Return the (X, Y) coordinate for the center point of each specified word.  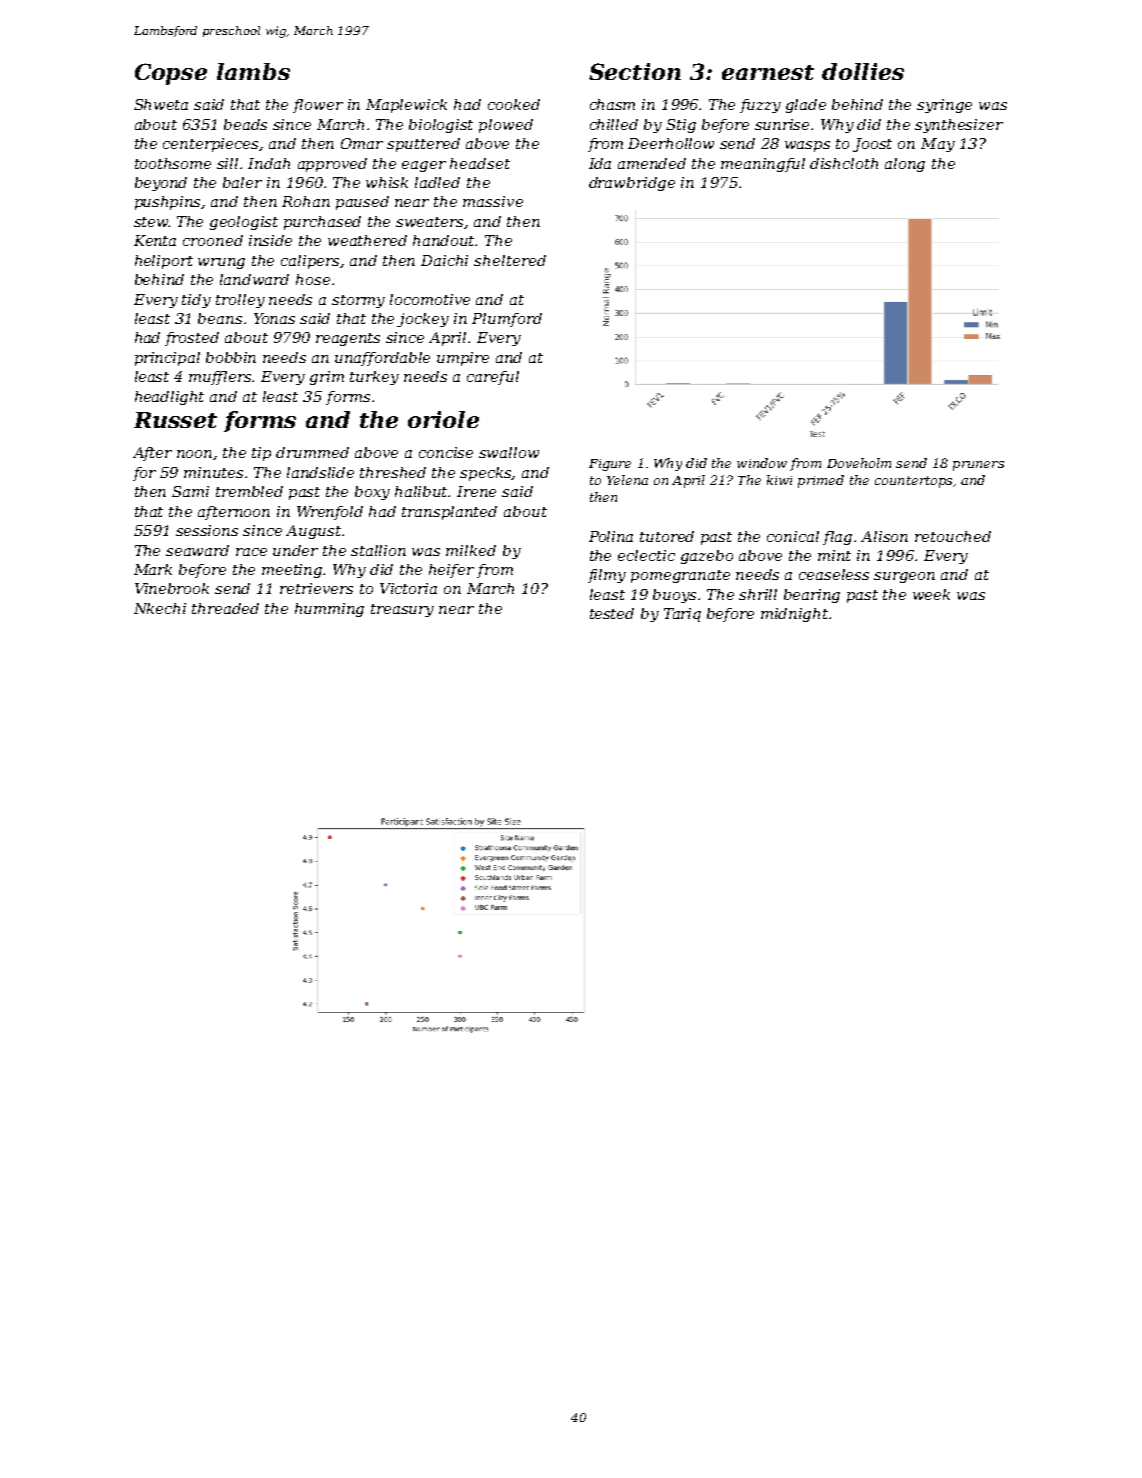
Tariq (682, 615)
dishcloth (844, 163)
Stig (681, 126)
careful (493, 378)
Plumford (507, 320)
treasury (402, 610)
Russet (175, 420)
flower (318, 106)
